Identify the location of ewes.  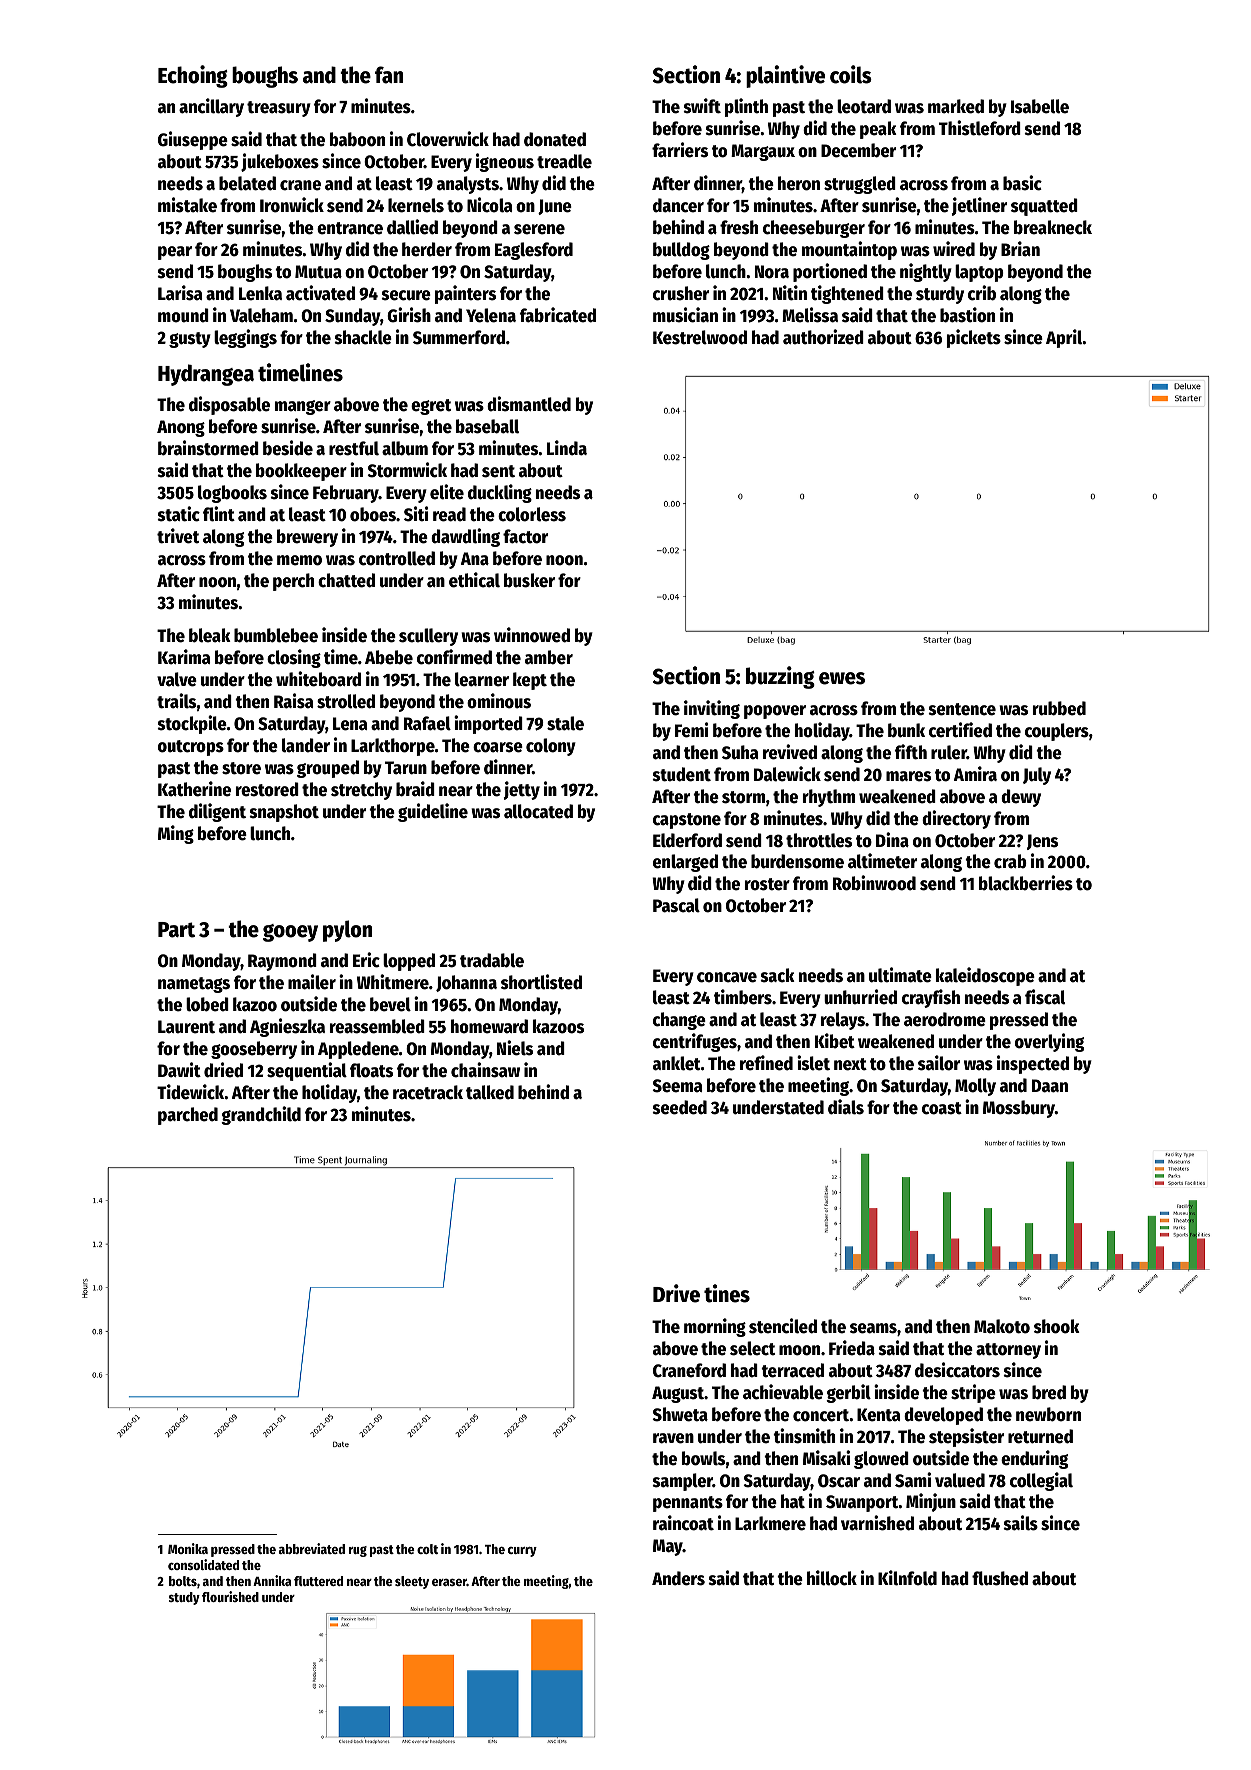
(842, 678).
